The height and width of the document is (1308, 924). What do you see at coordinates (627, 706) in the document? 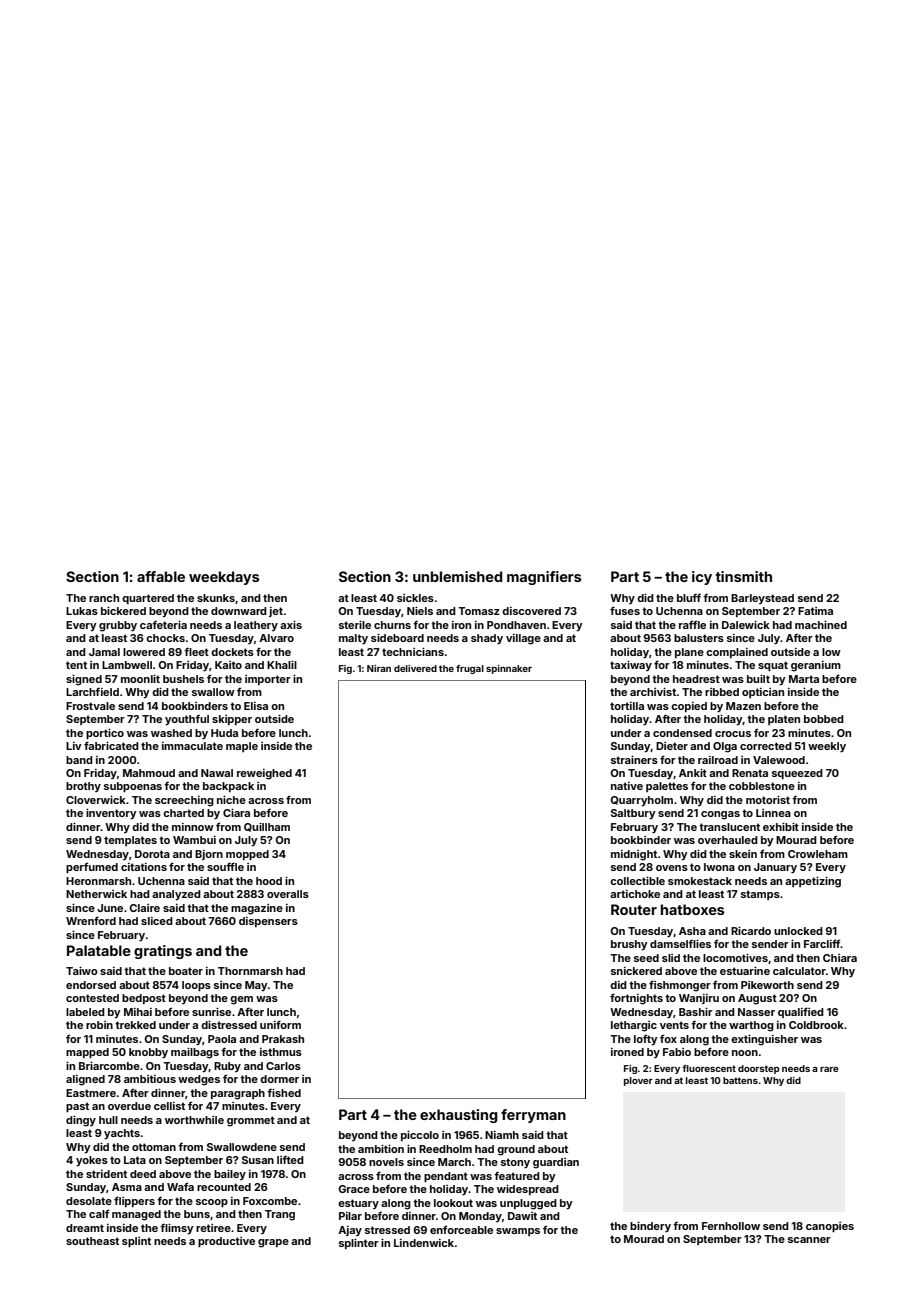
I see `tortilla` at bounding box center [627, 706].
